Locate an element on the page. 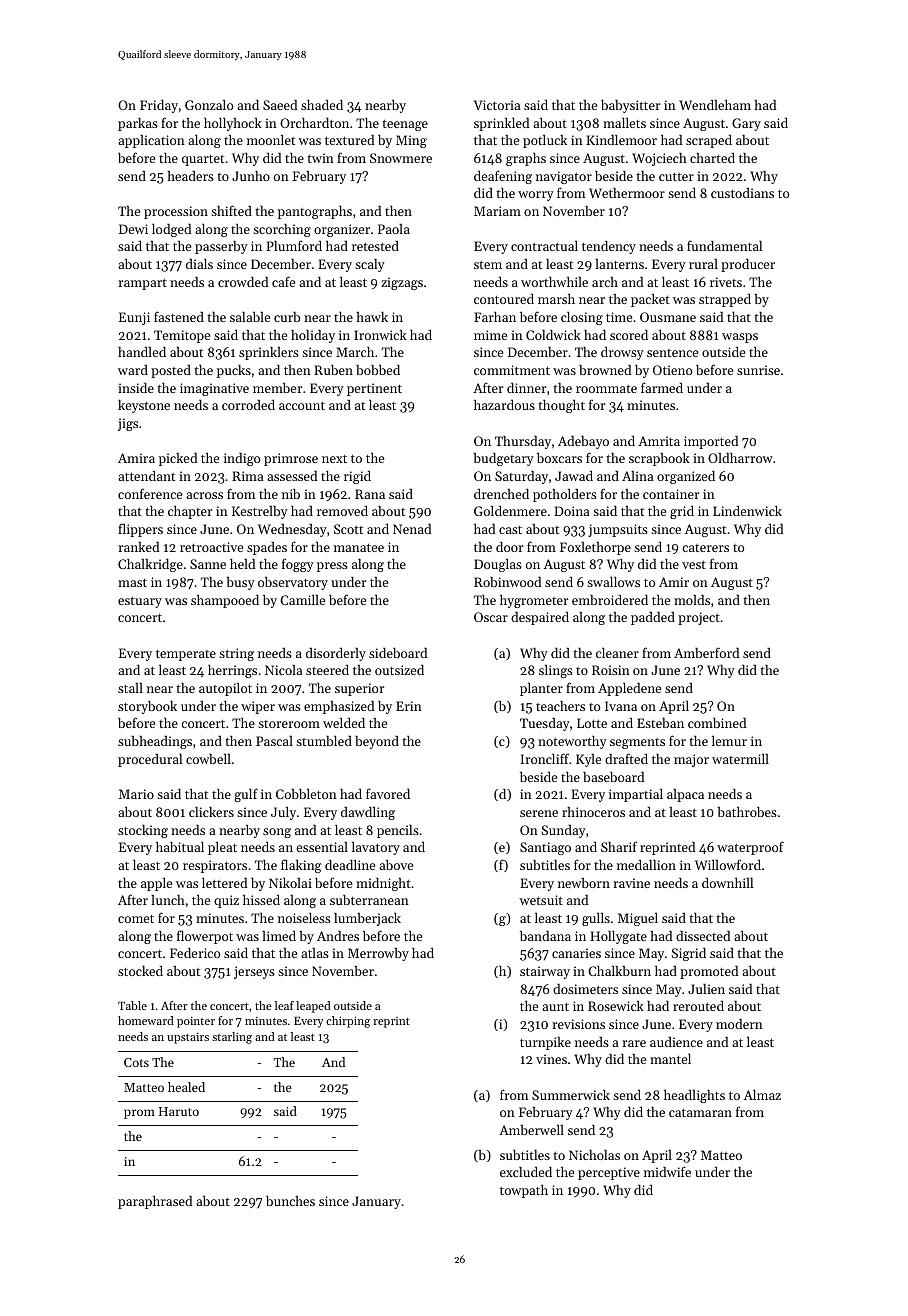  mantel is located at coordinates (670, 1058).
